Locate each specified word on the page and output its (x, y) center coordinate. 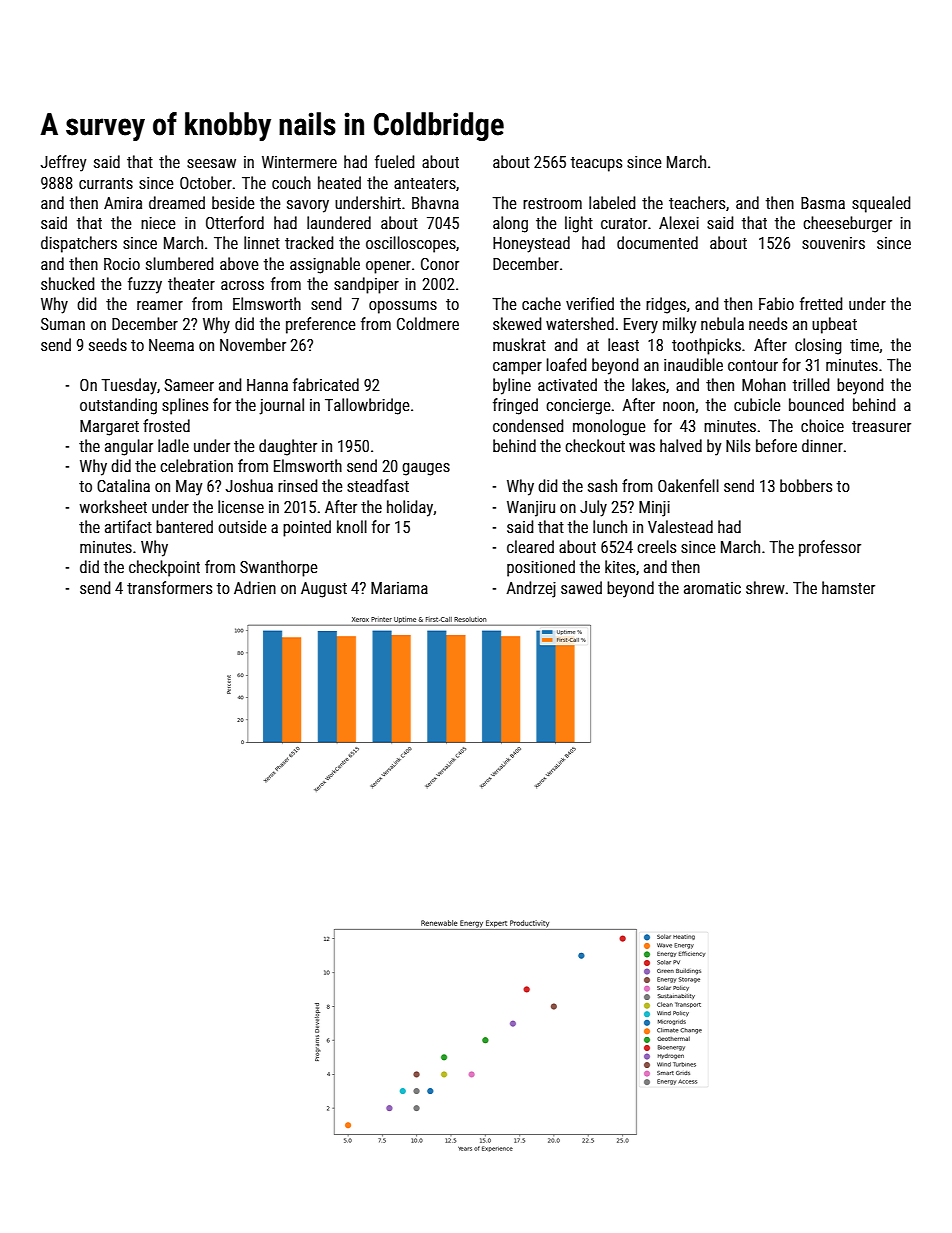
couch (291, 182)
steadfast (378, 485)
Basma (823, 203)
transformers (169, 587)
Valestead (680, 526)
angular (129, 447)
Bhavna (435, 202)
